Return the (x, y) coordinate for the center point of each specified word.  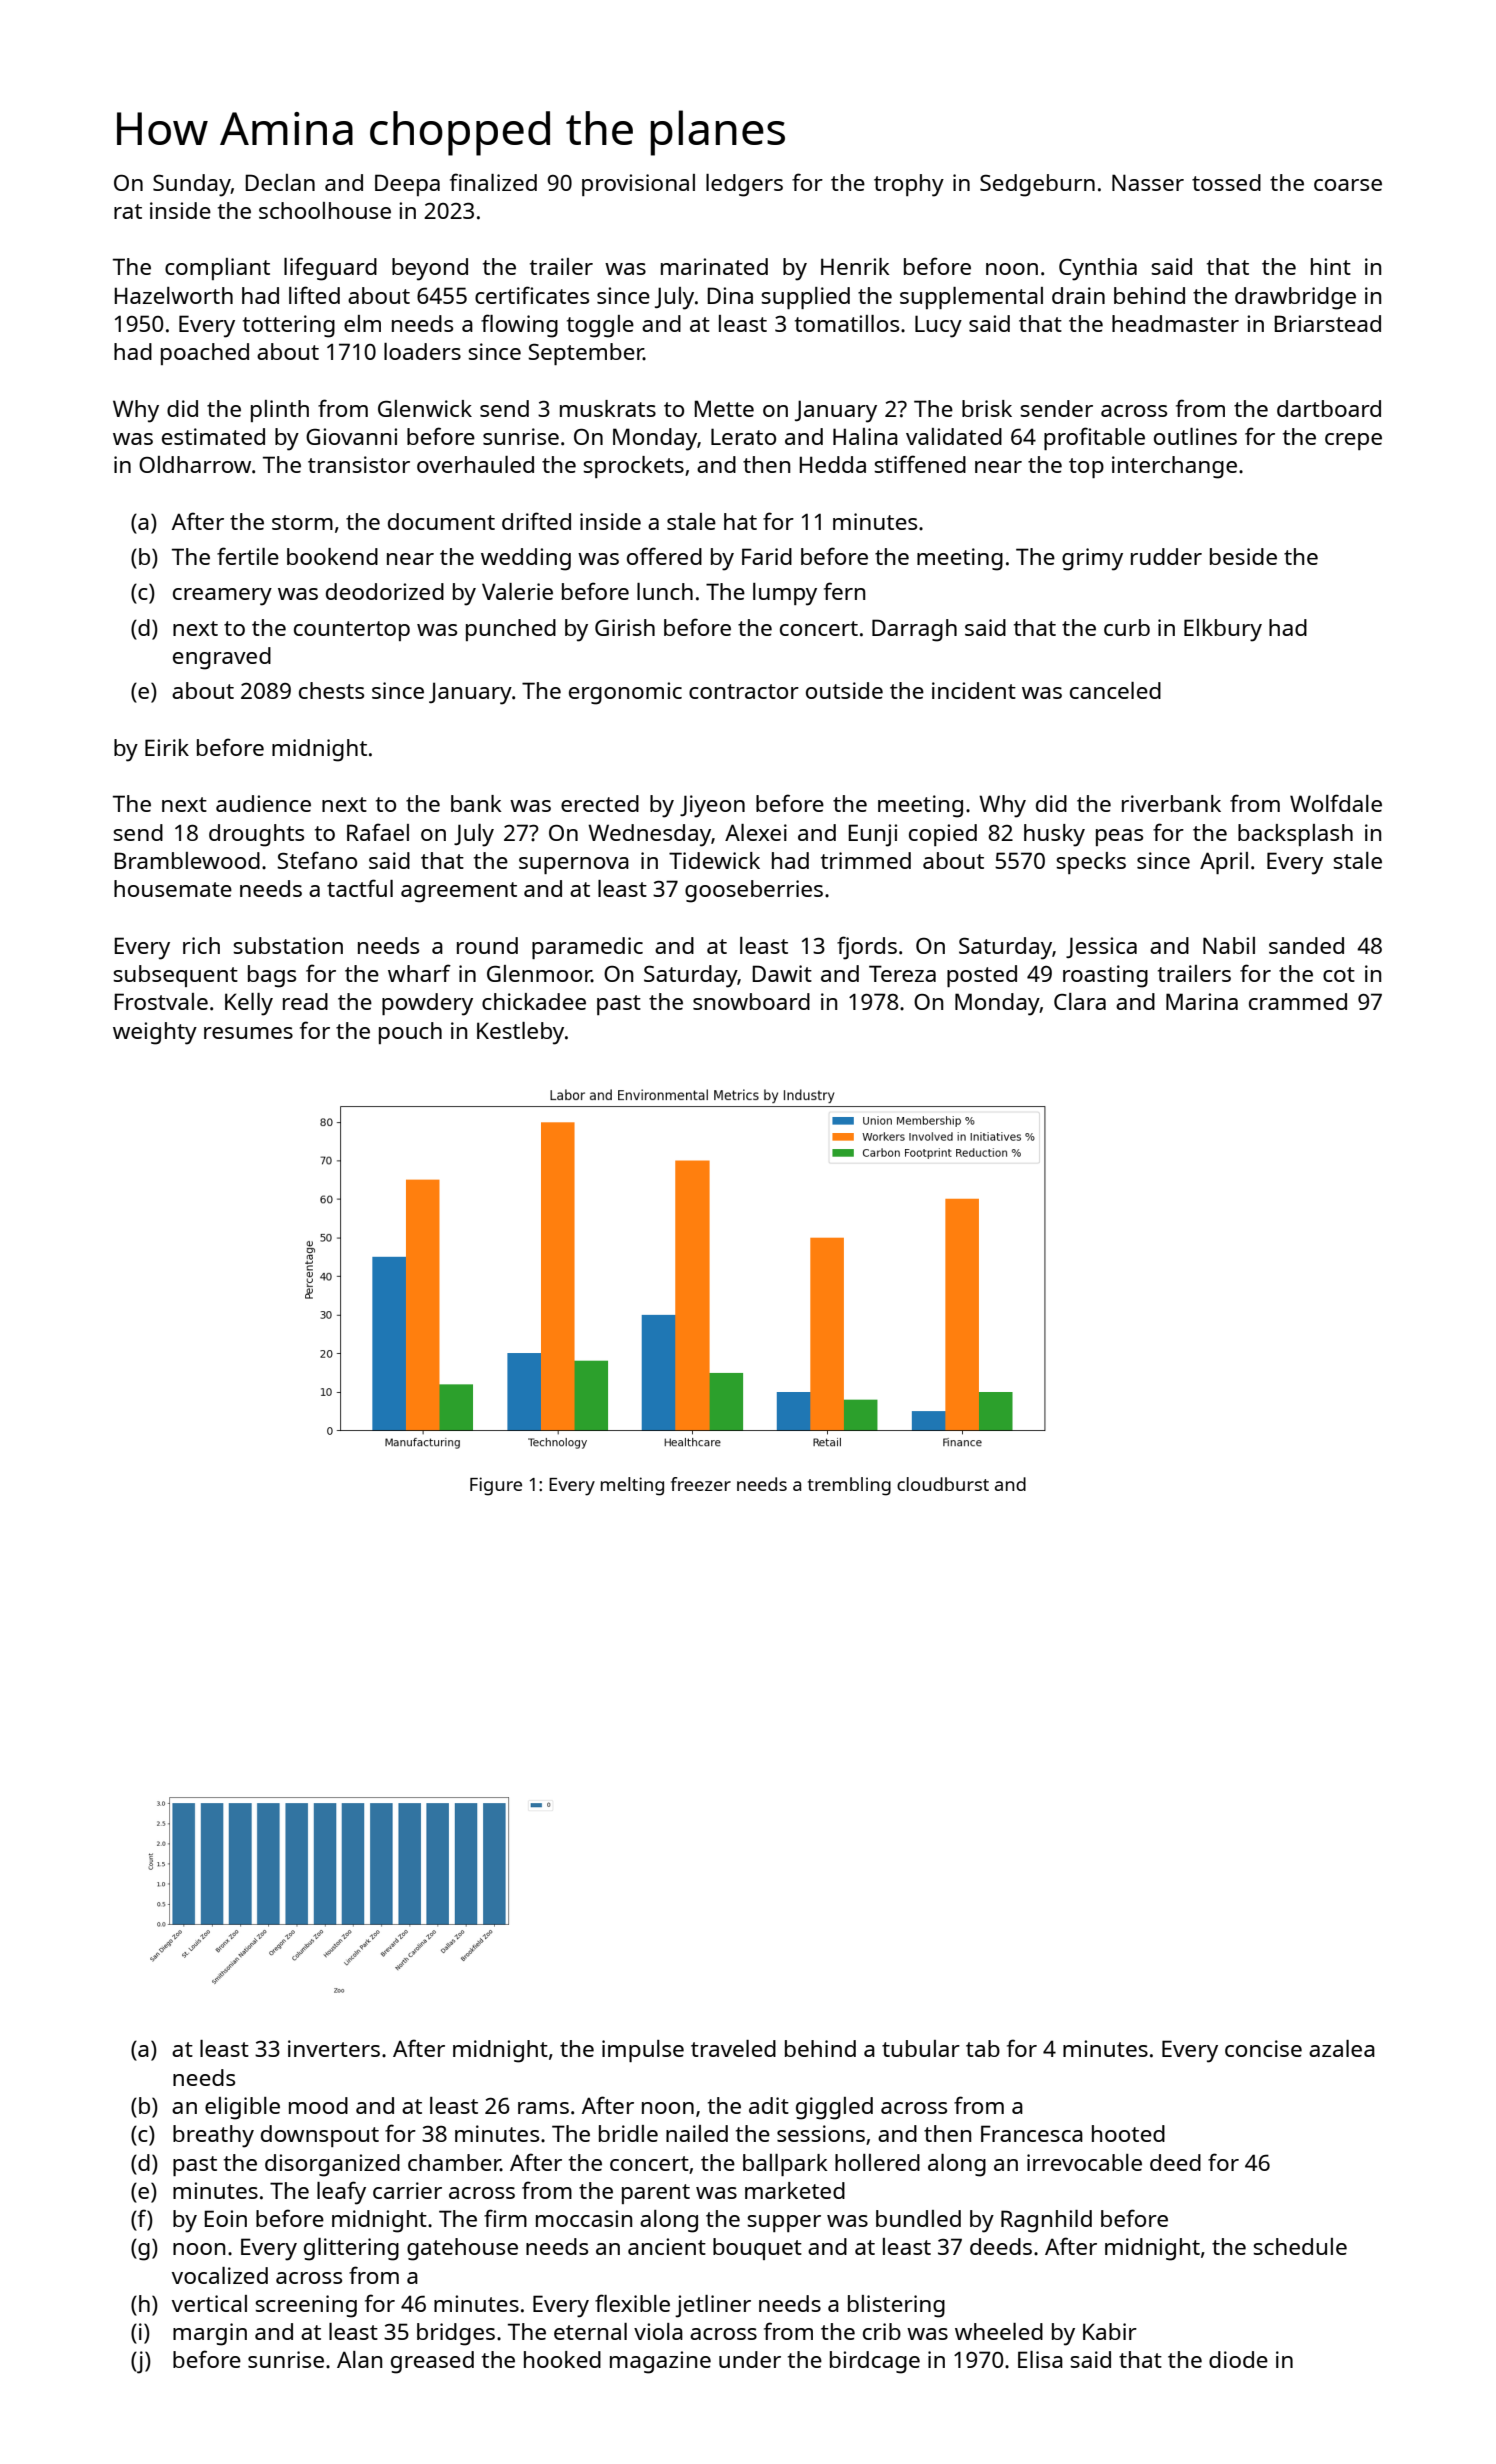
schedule (1300, 2246)
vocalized (220, 2275)
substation (288, 945)
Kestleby (520, 1033)
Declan (280, 182)
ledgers (744, 185)
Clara (1080, 1001)
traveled (733, 2048)
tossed (1226, 182)
